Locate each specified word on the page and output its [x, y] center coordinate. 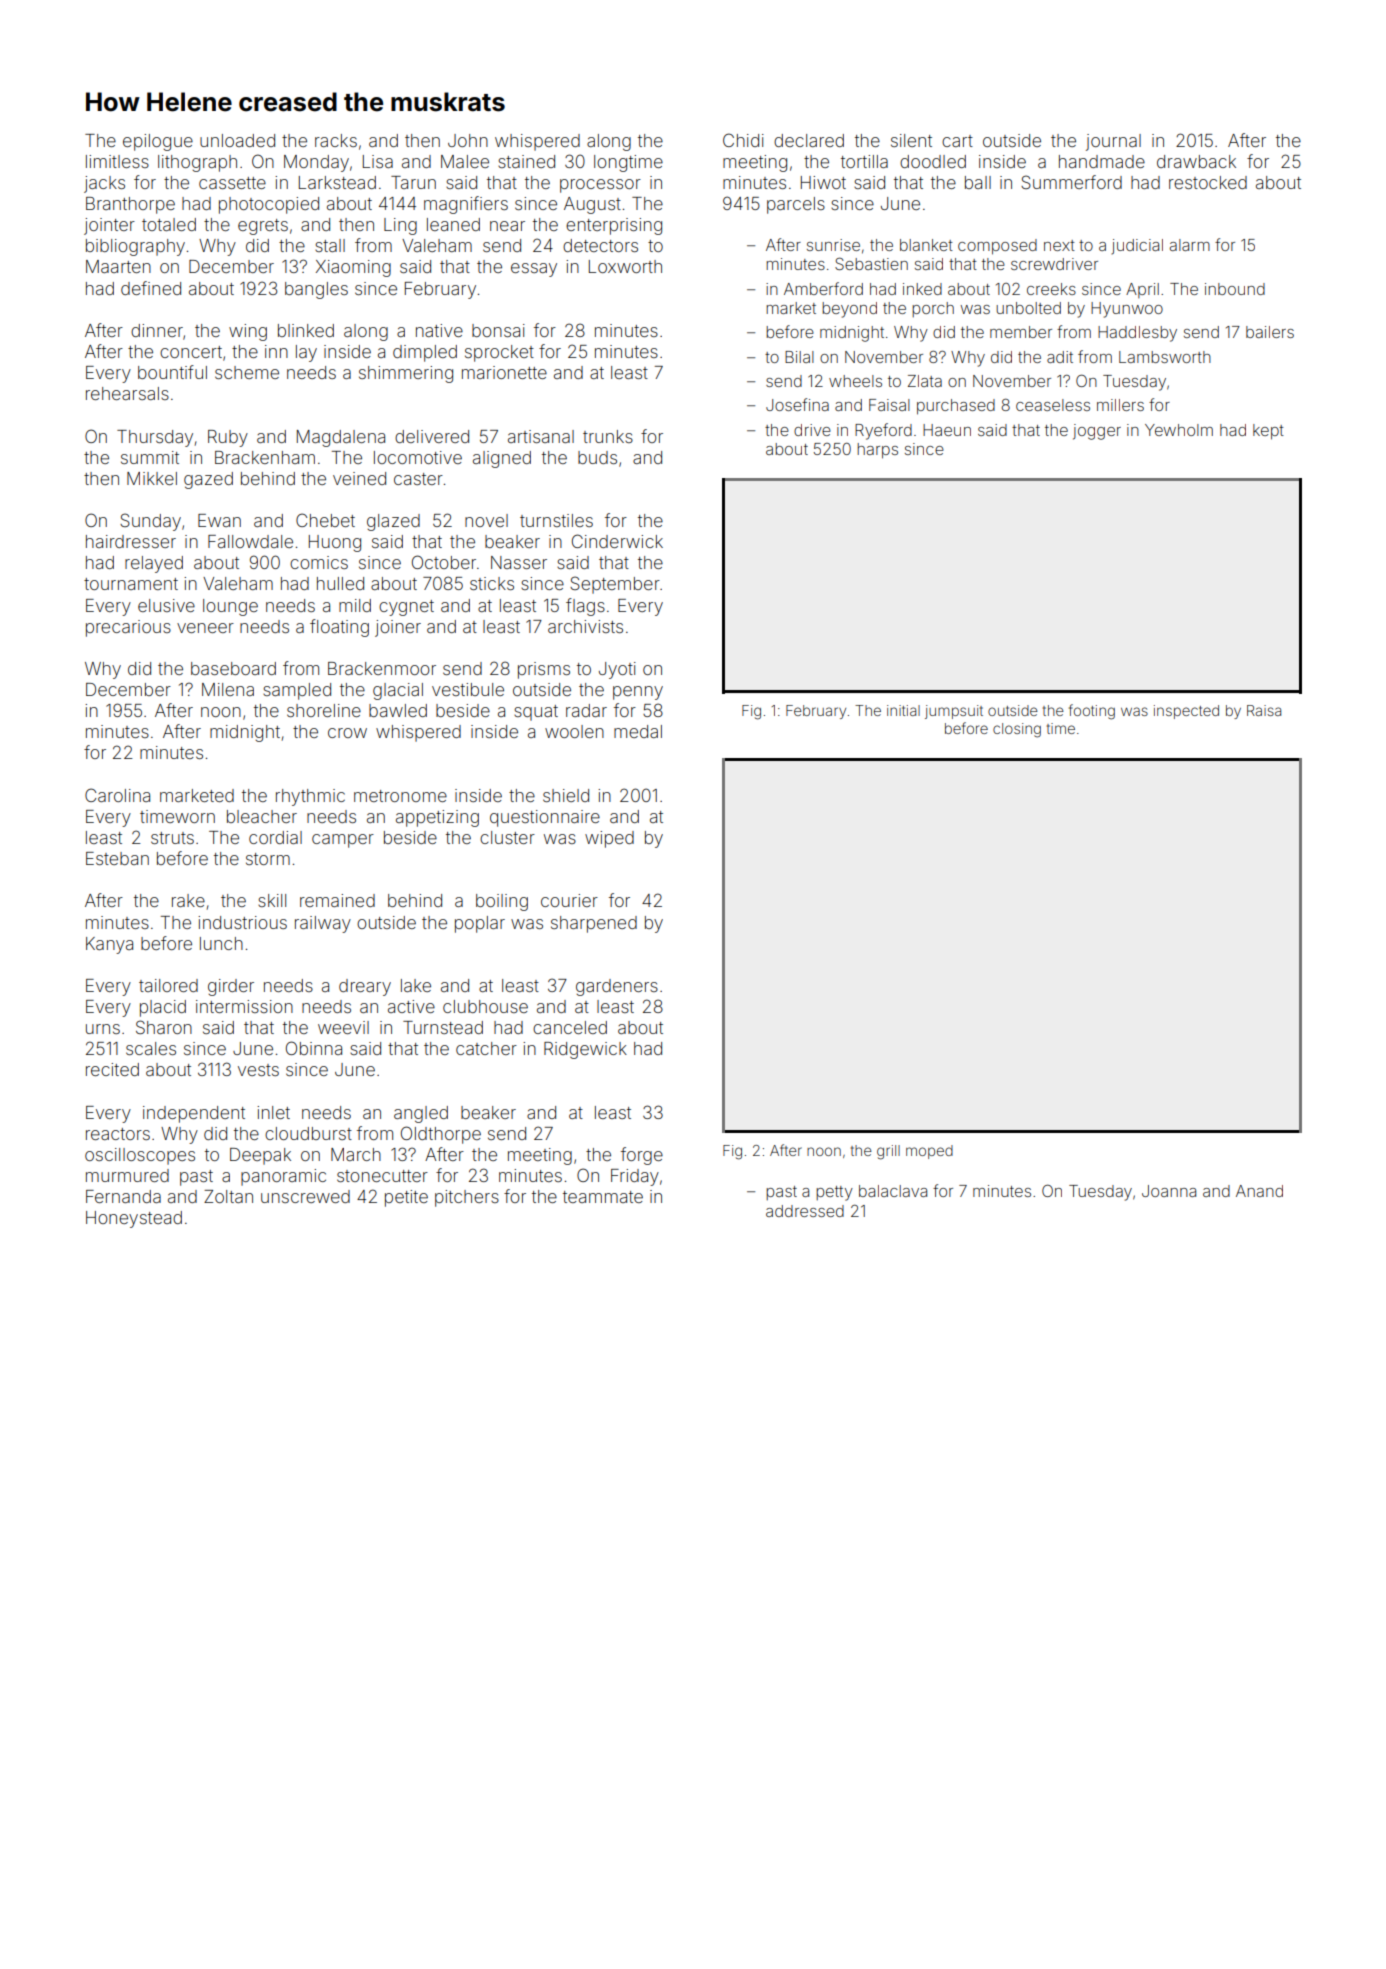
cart [957, 141]
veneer [205, 628]
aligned [502, 459]
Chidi [743, 140]
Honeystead [134, 1219]
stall [330, 245]
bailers [1270, 332]
